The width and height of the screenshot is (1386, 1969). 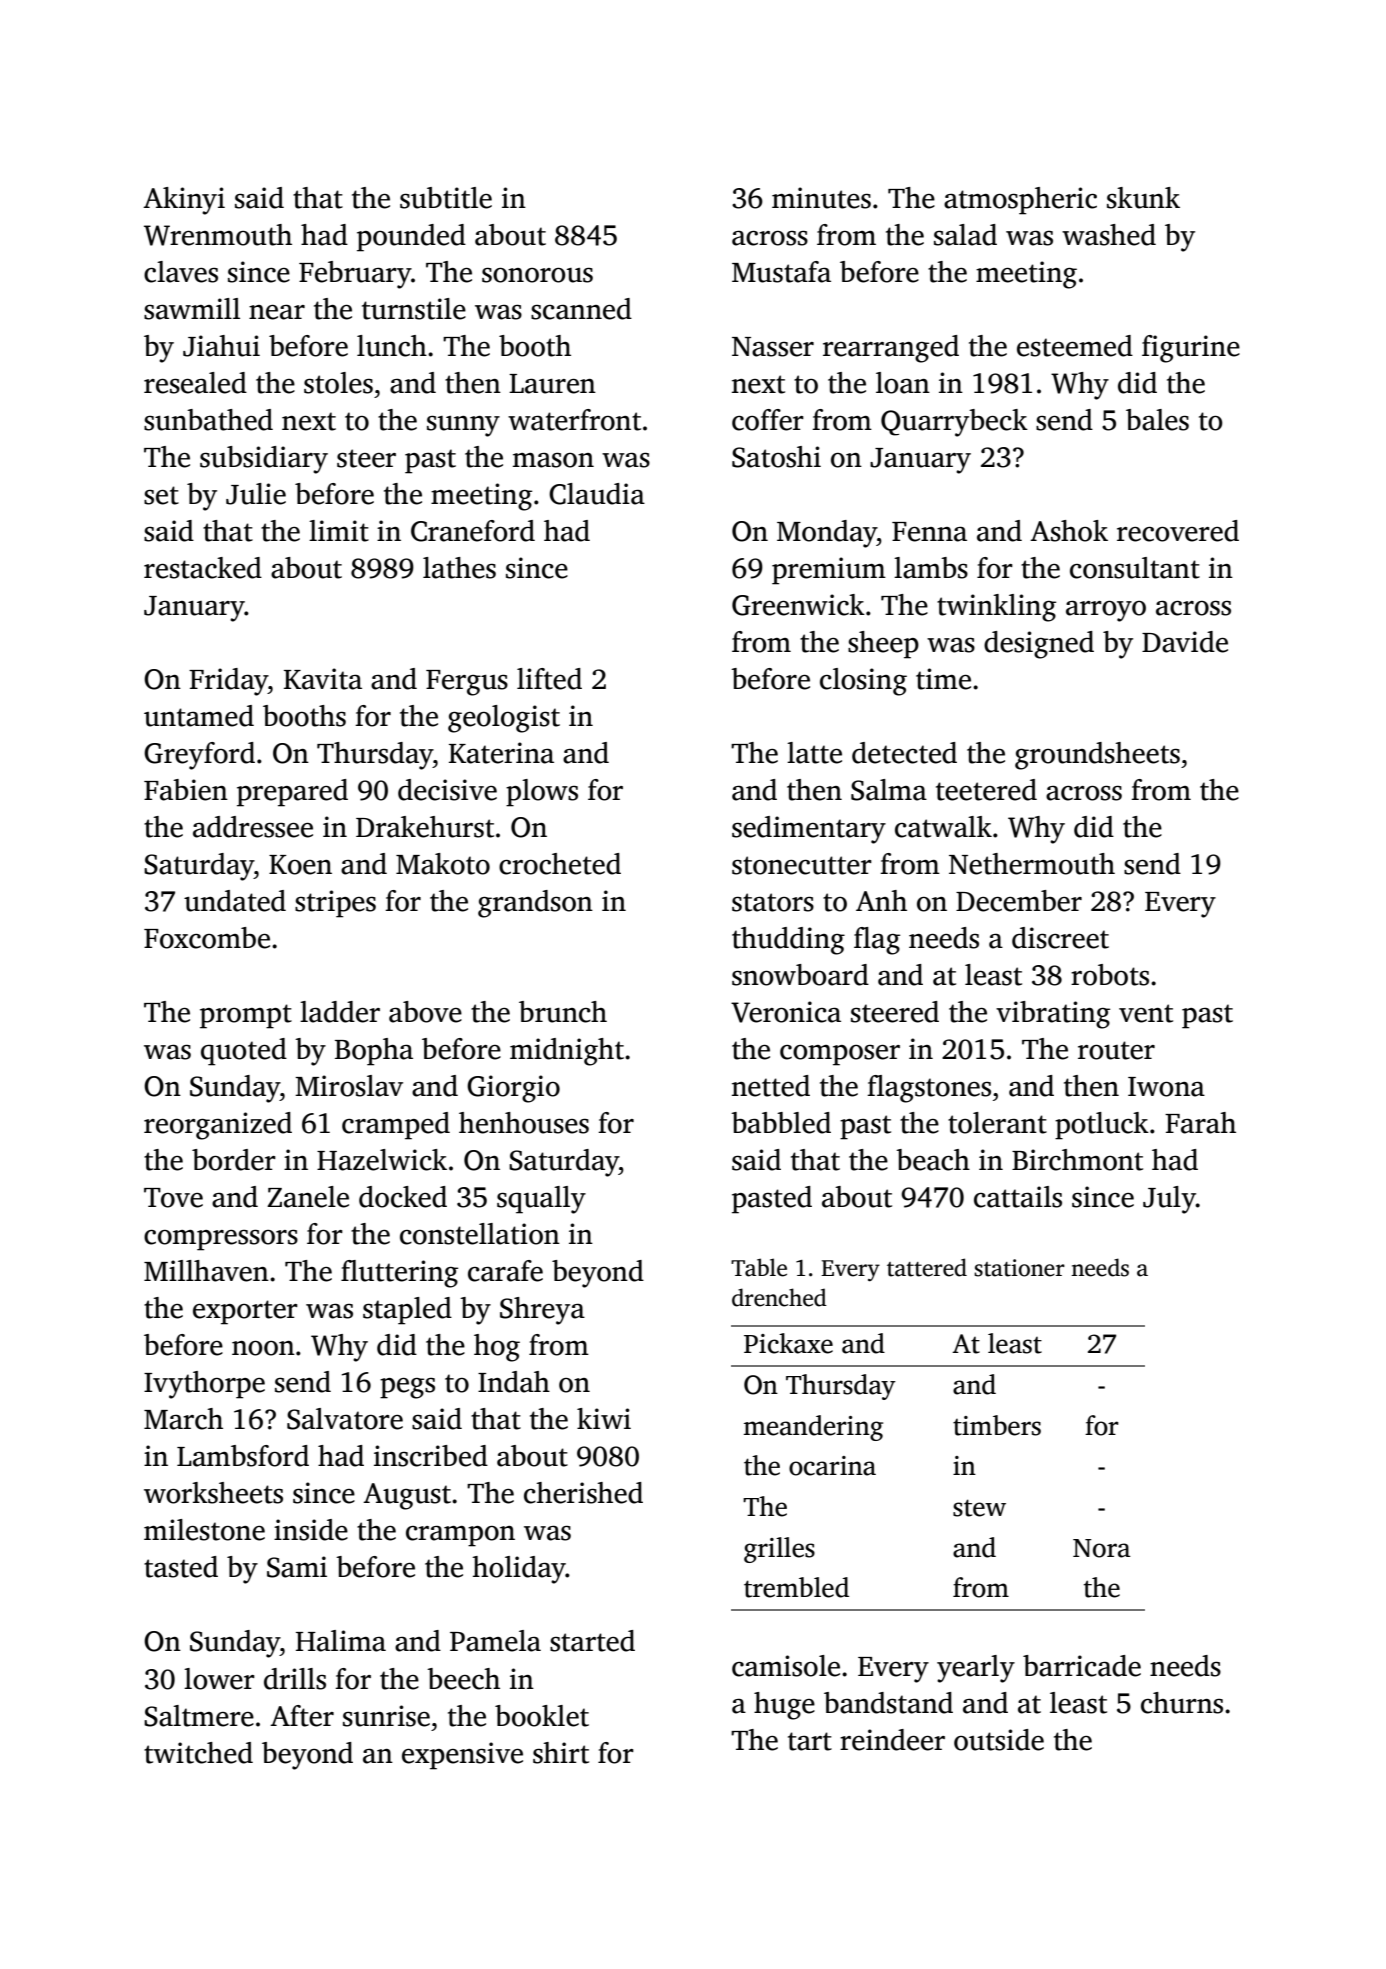 I want to click on subtitle, so click(x=446, y=198).
